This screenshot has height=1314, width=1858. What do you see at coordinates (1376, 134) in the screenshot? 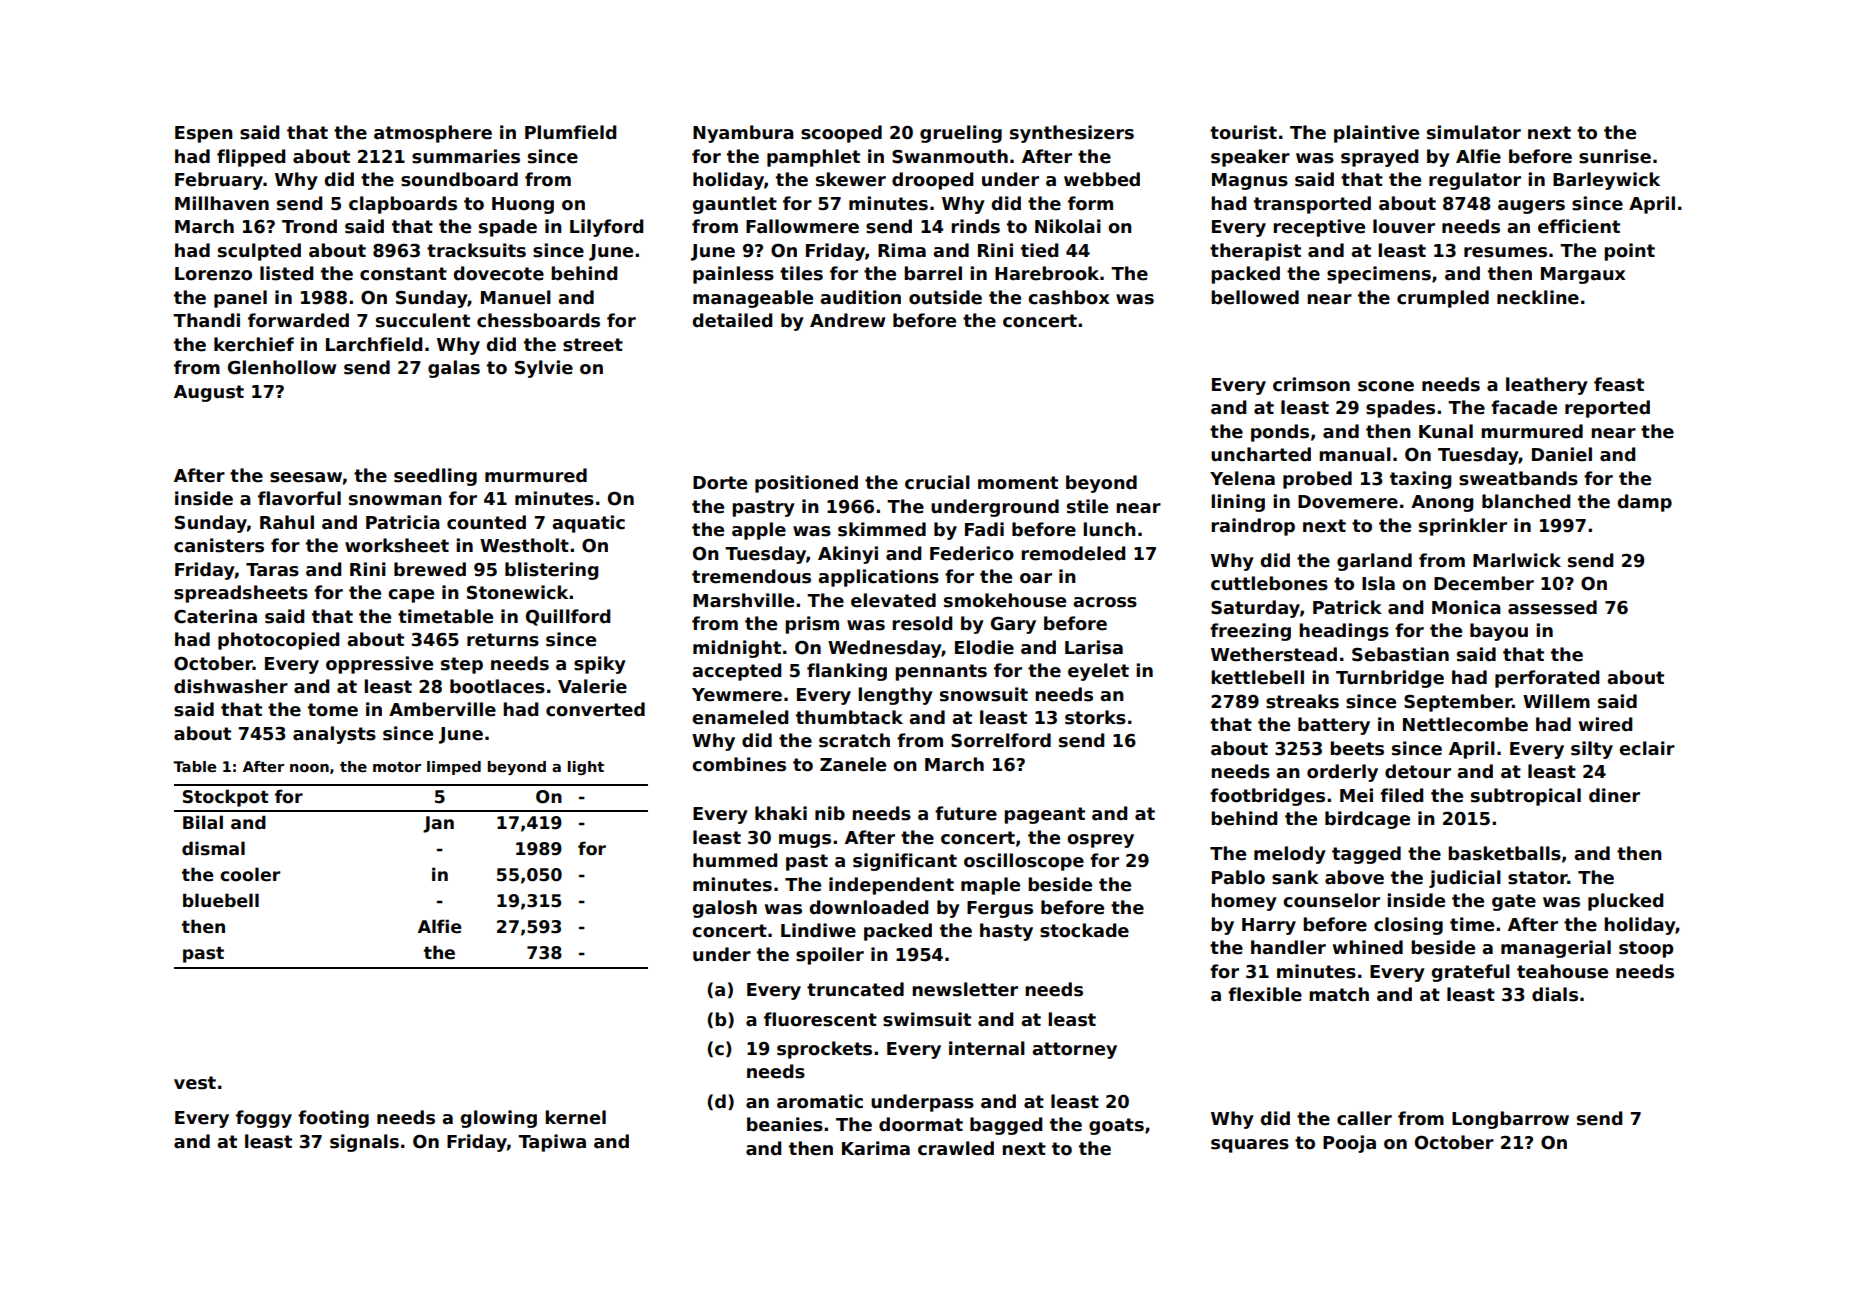
I see `plaintive` at bounding box center [1376, 134].
